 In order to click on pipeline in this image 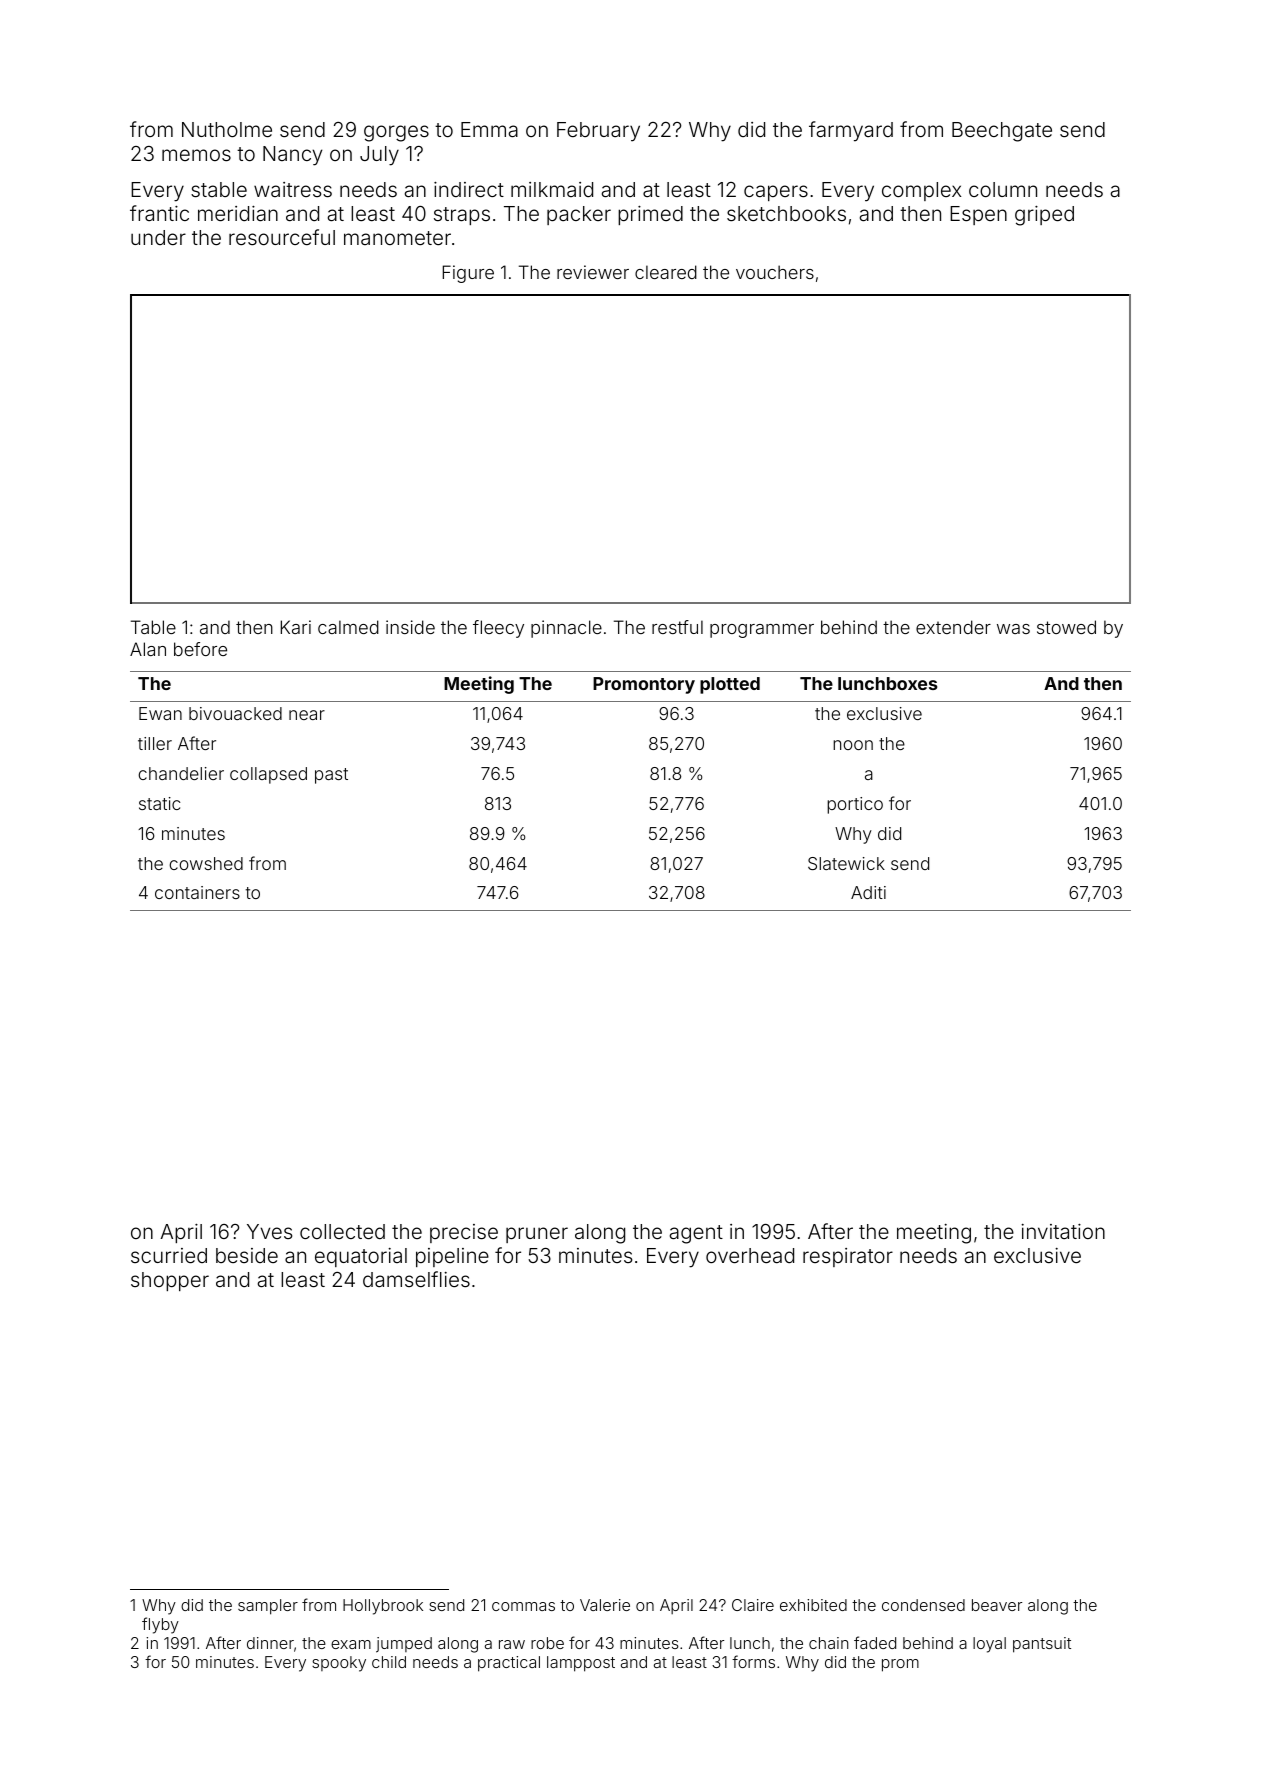, I will do `click(452, 1257)`.
